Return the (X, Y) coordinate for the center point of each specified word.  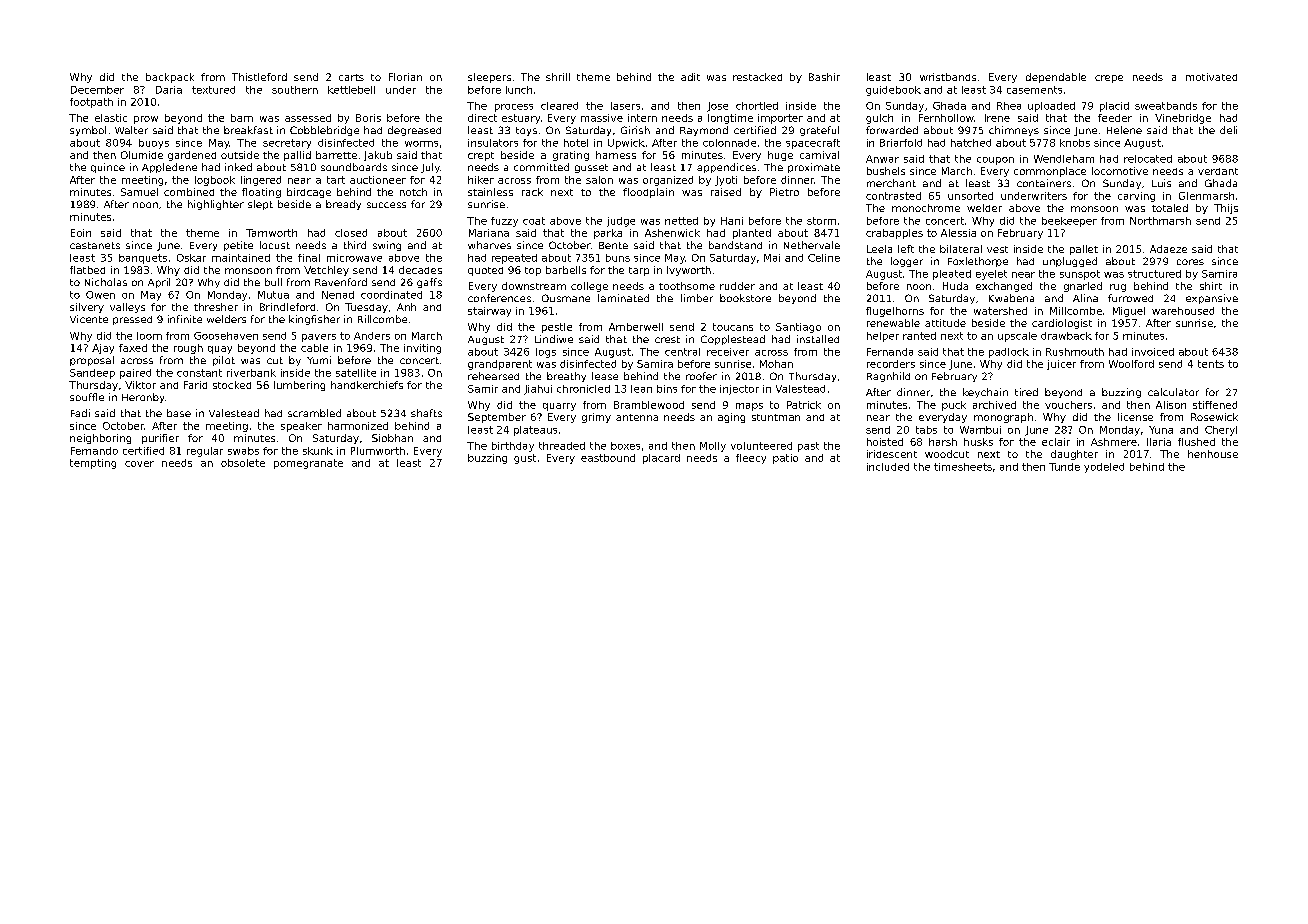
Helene (1124, 130)
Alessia (958, 233)
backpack (170, 78)
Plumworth (378, 451)
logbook (215, 181)
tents (1211, 364)
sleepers (489, 78)
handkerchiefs (367, 385)
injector (739, 390)
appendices (726, 168)
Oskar (191, 258)
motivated (1211, 77)
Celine (824, 258)
